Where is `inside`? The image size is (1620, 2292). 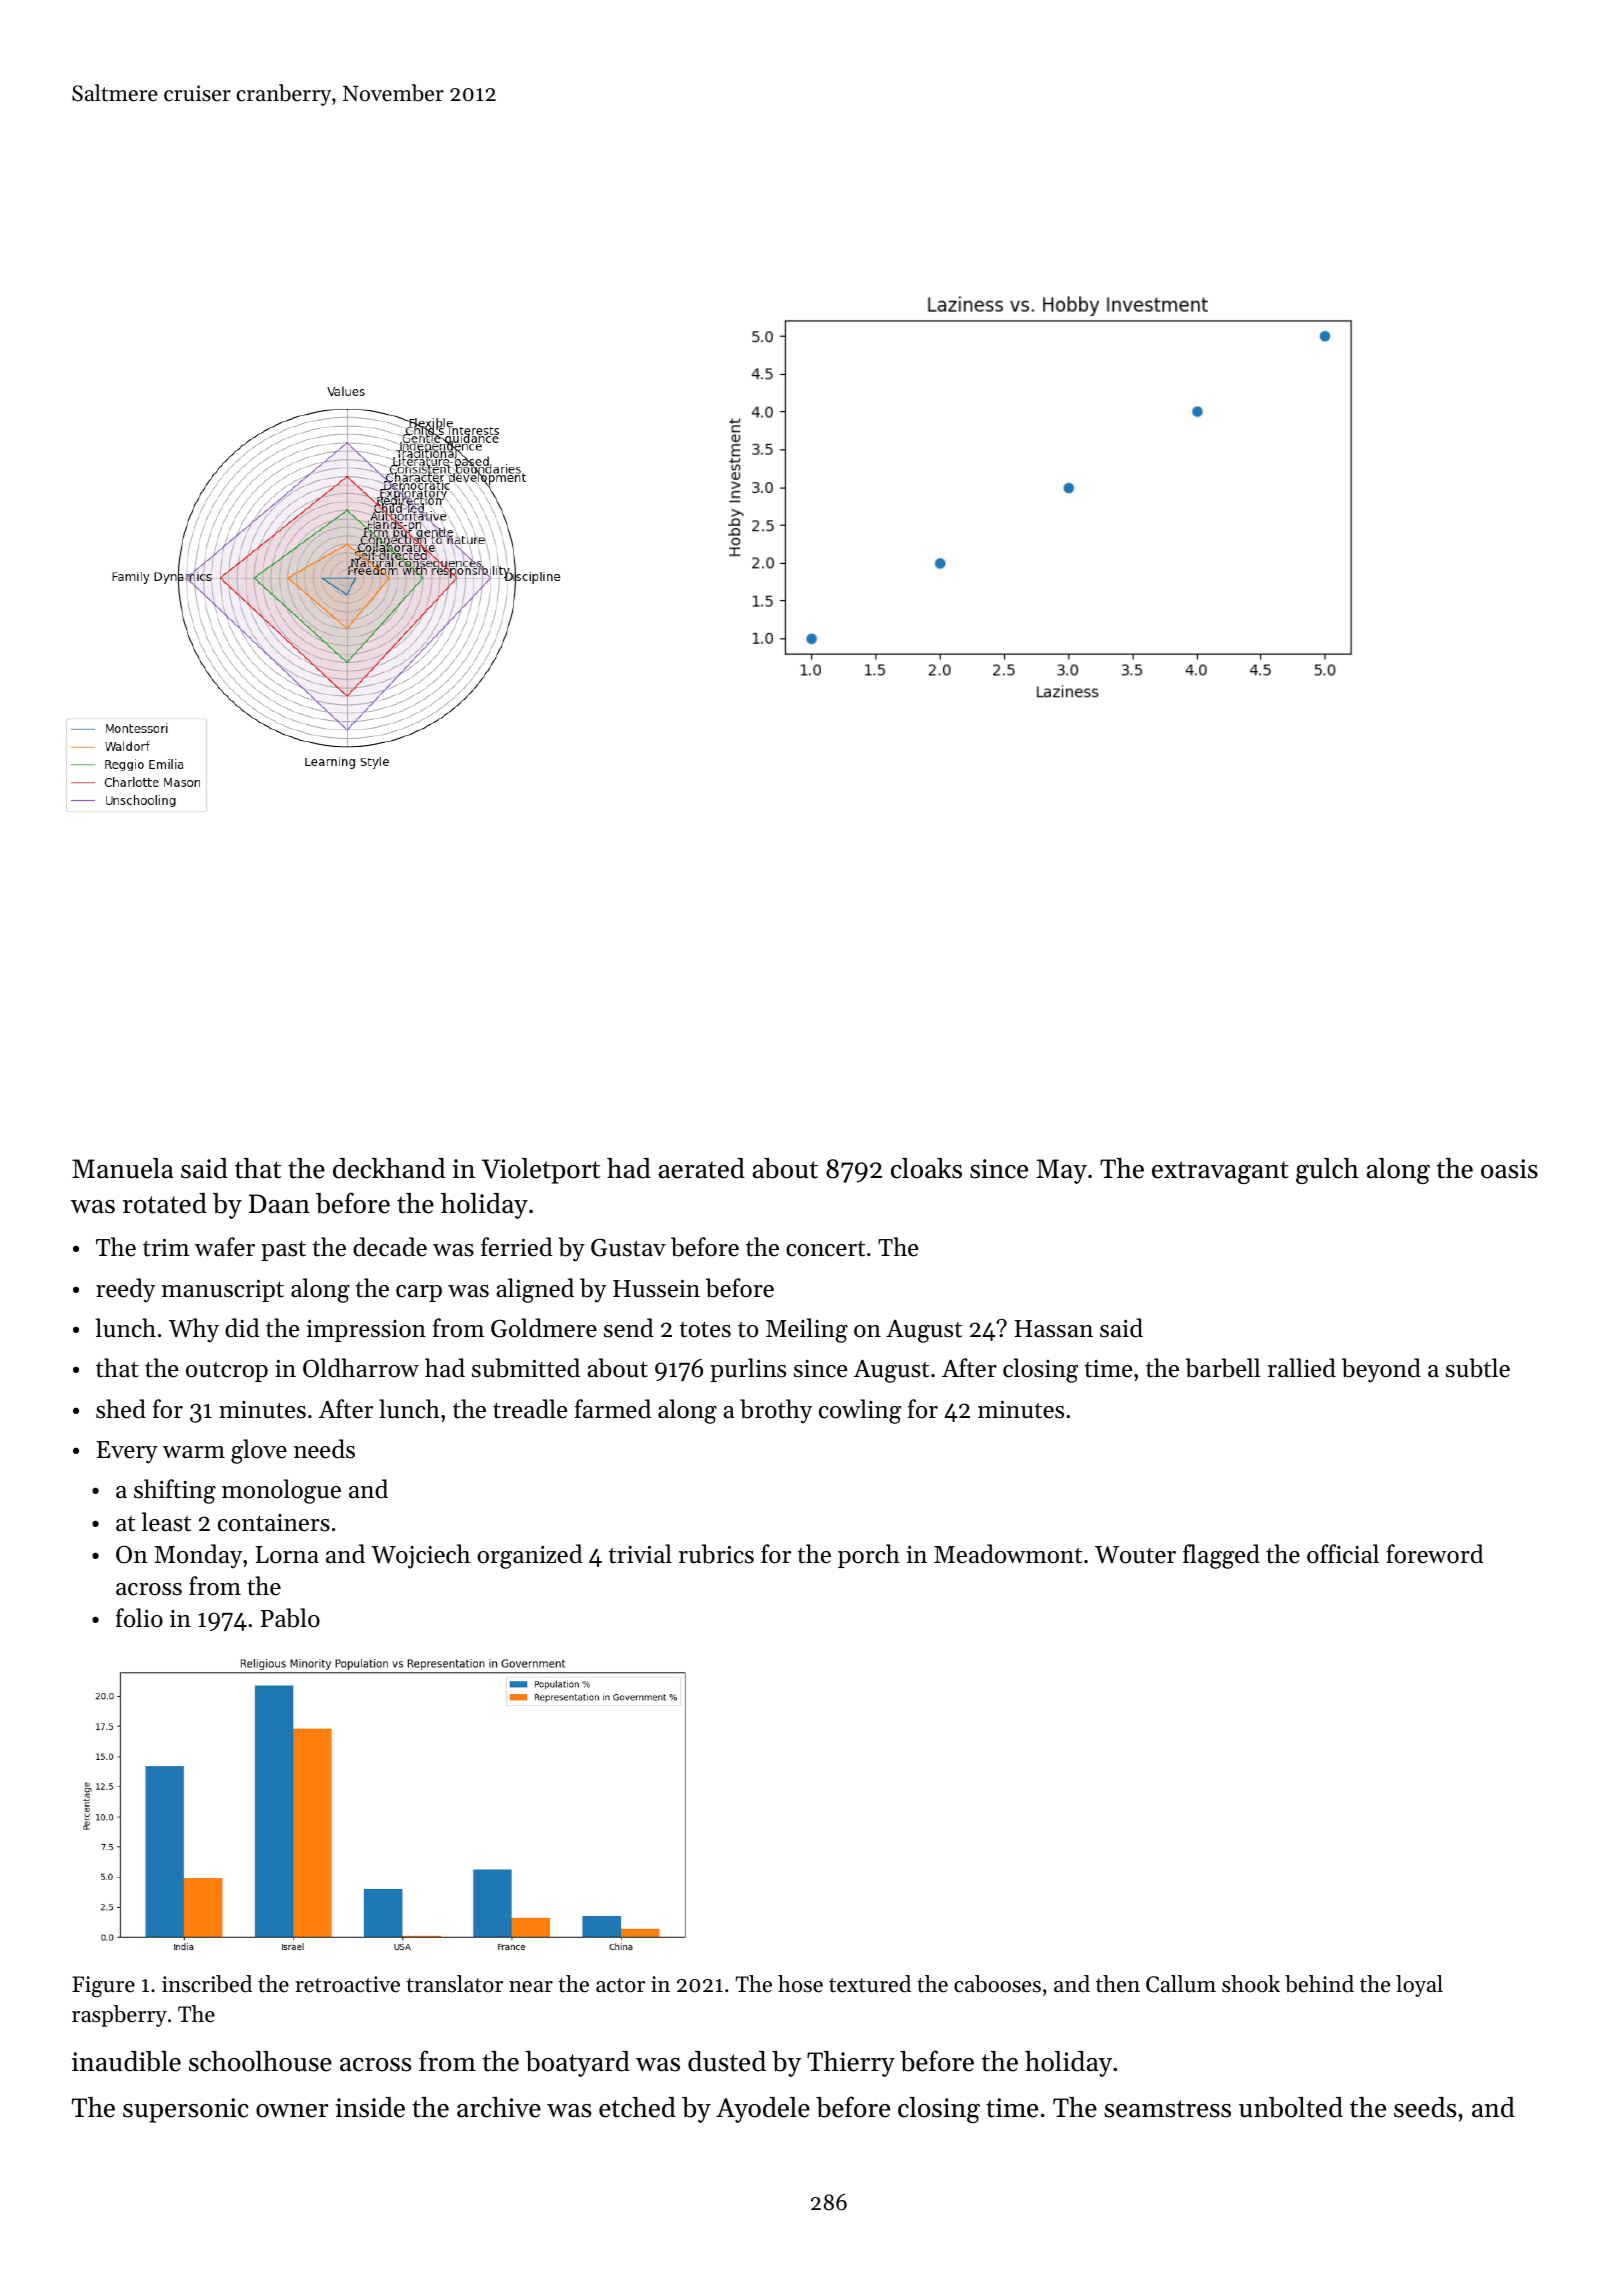 inside is located at coordinates (370, 2107).
